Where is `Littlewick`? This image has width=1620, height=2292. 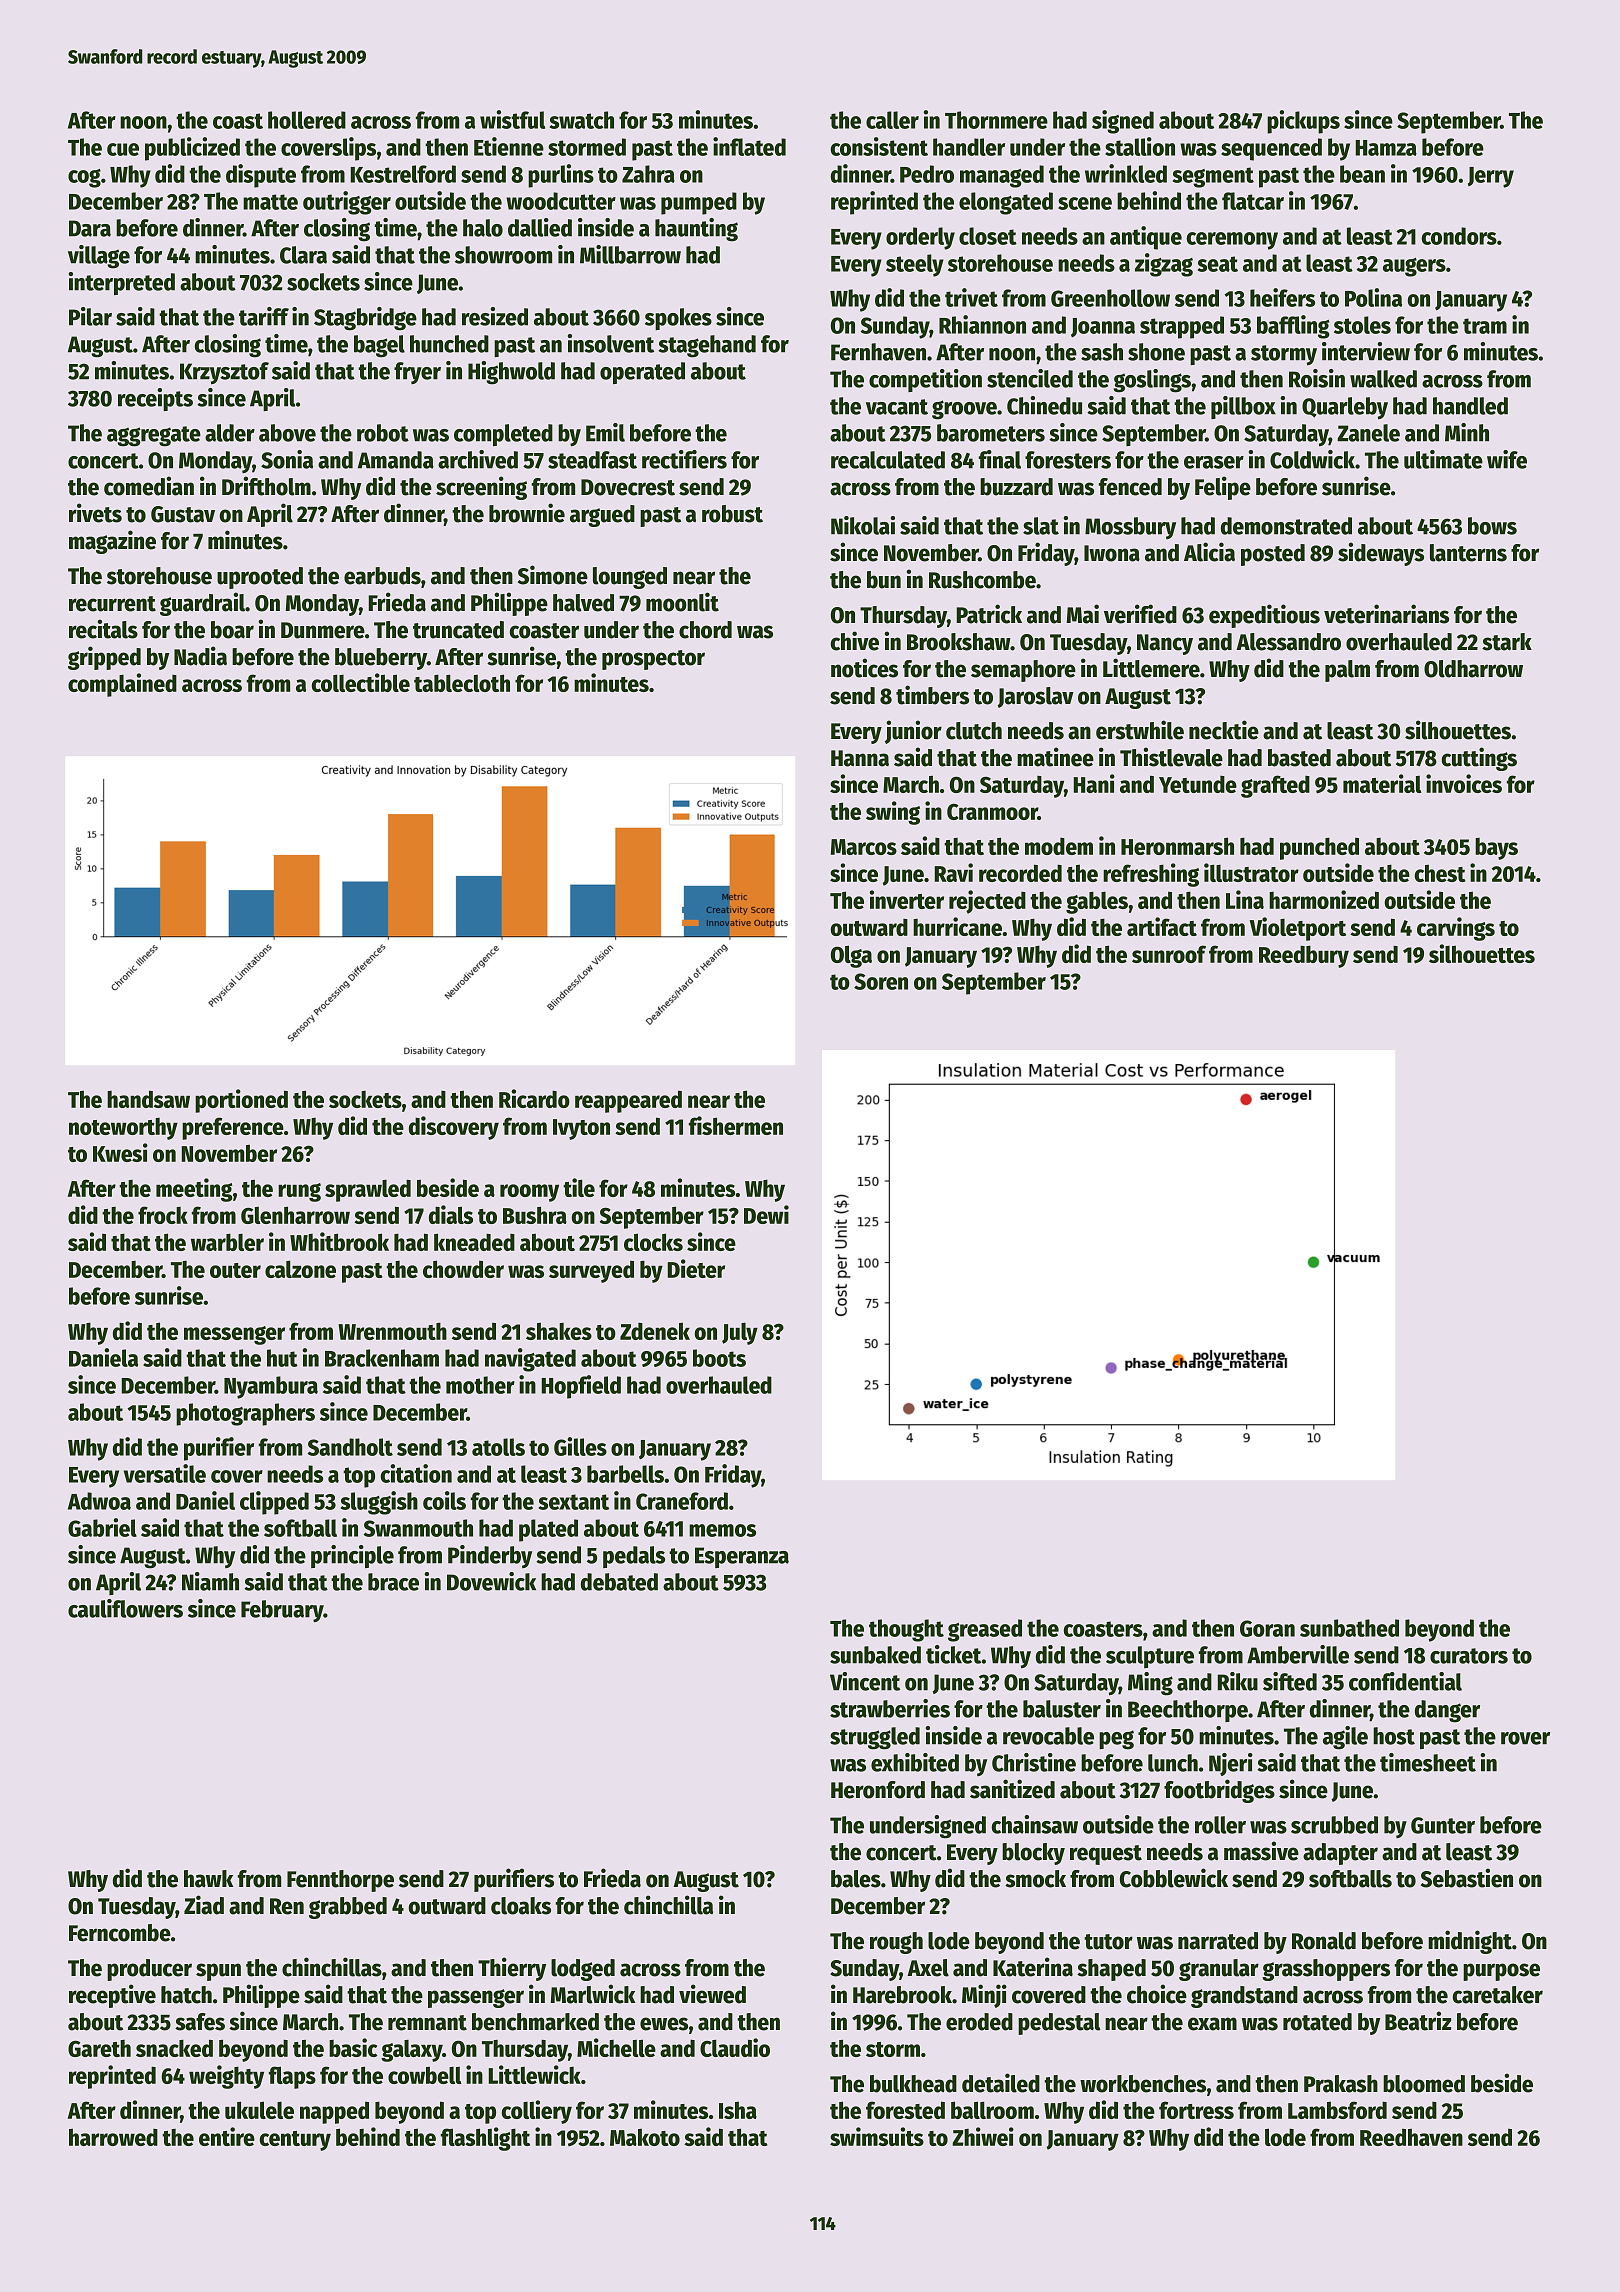
Littlewick is located at coordinates (535, 2074).
